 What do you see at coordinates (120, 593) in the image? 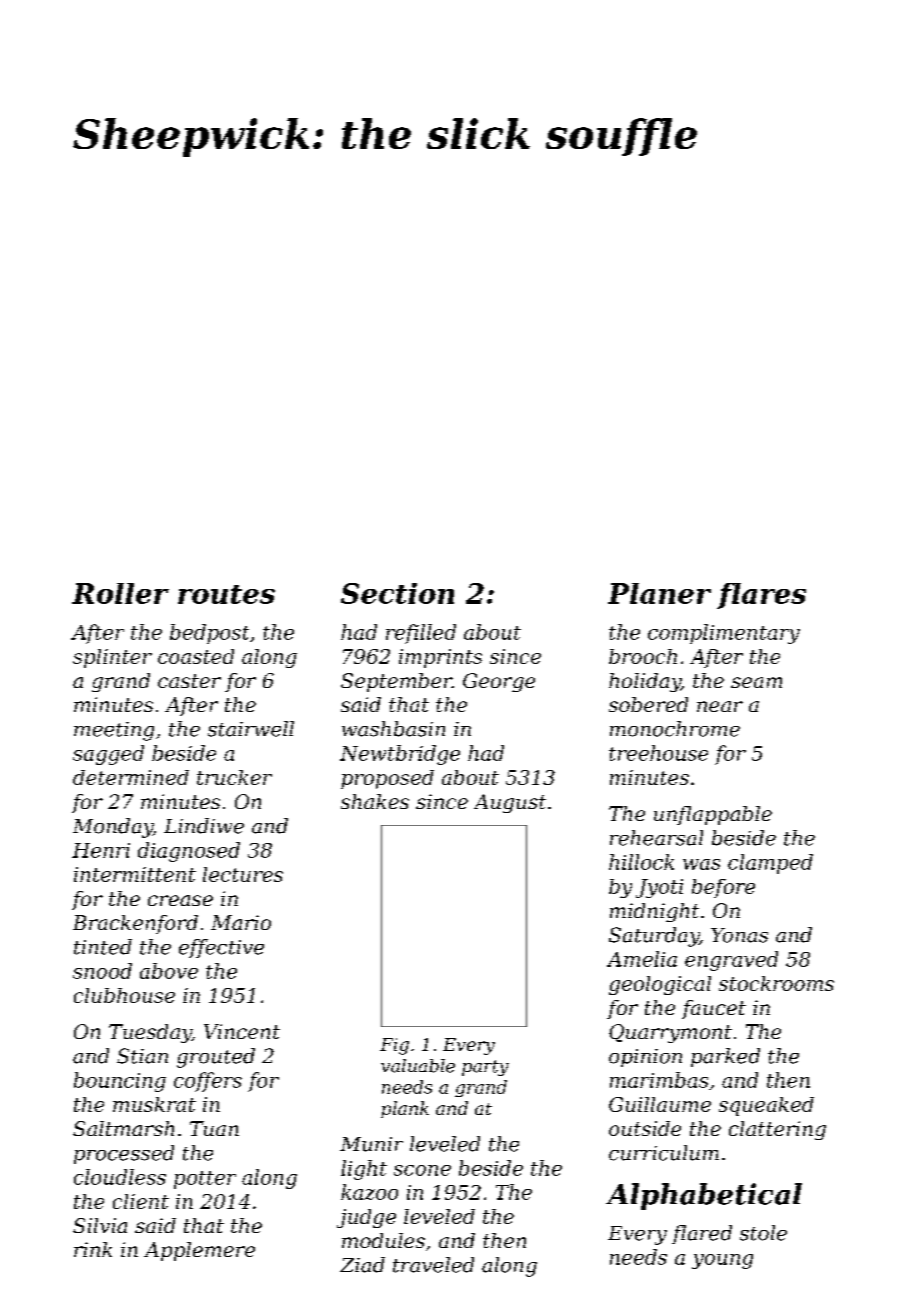
I see `Roller` at bounding box center [120, 593].
